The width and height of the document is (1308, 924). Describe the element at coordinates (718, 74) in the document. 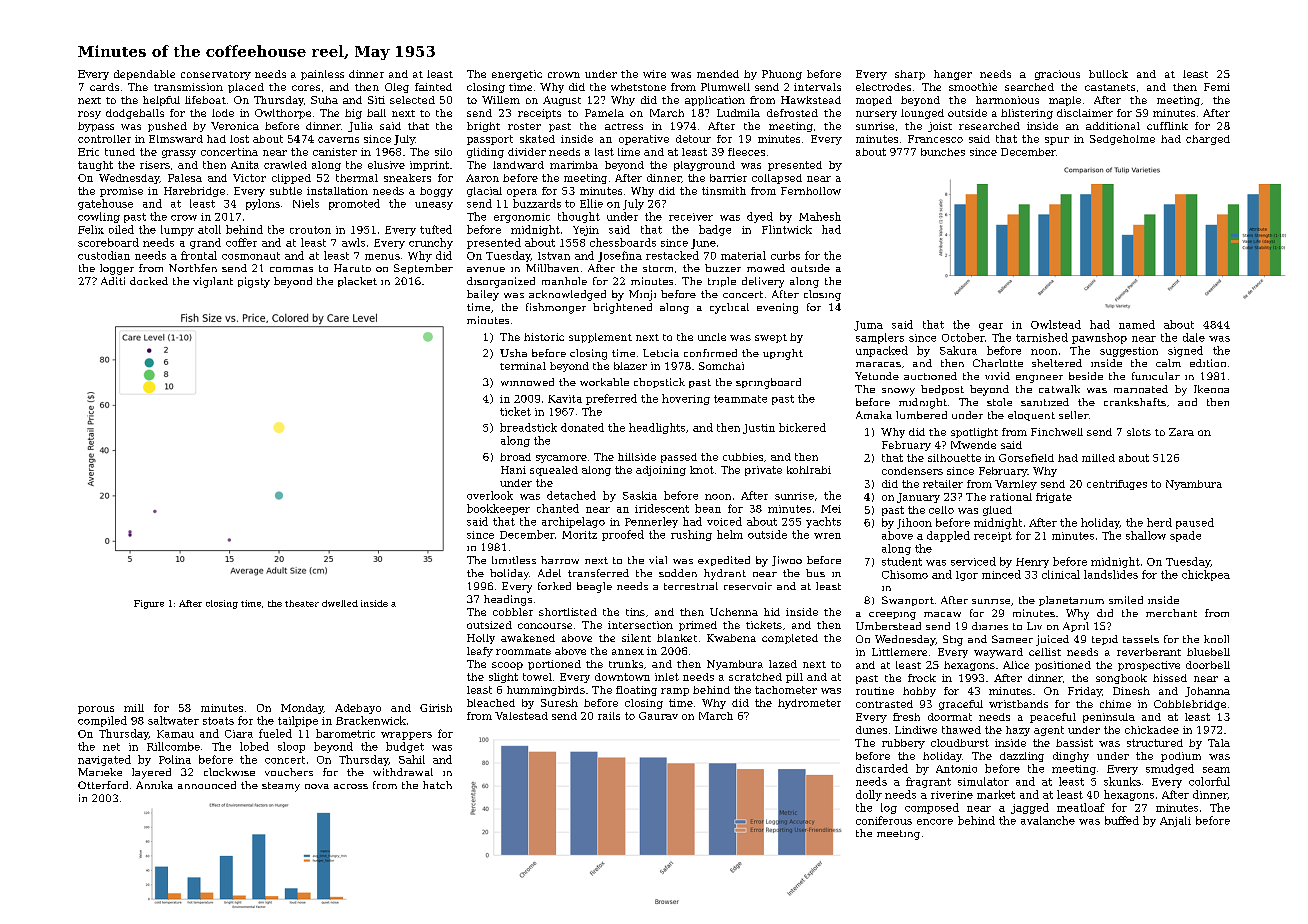

I see `mended` at that location.
